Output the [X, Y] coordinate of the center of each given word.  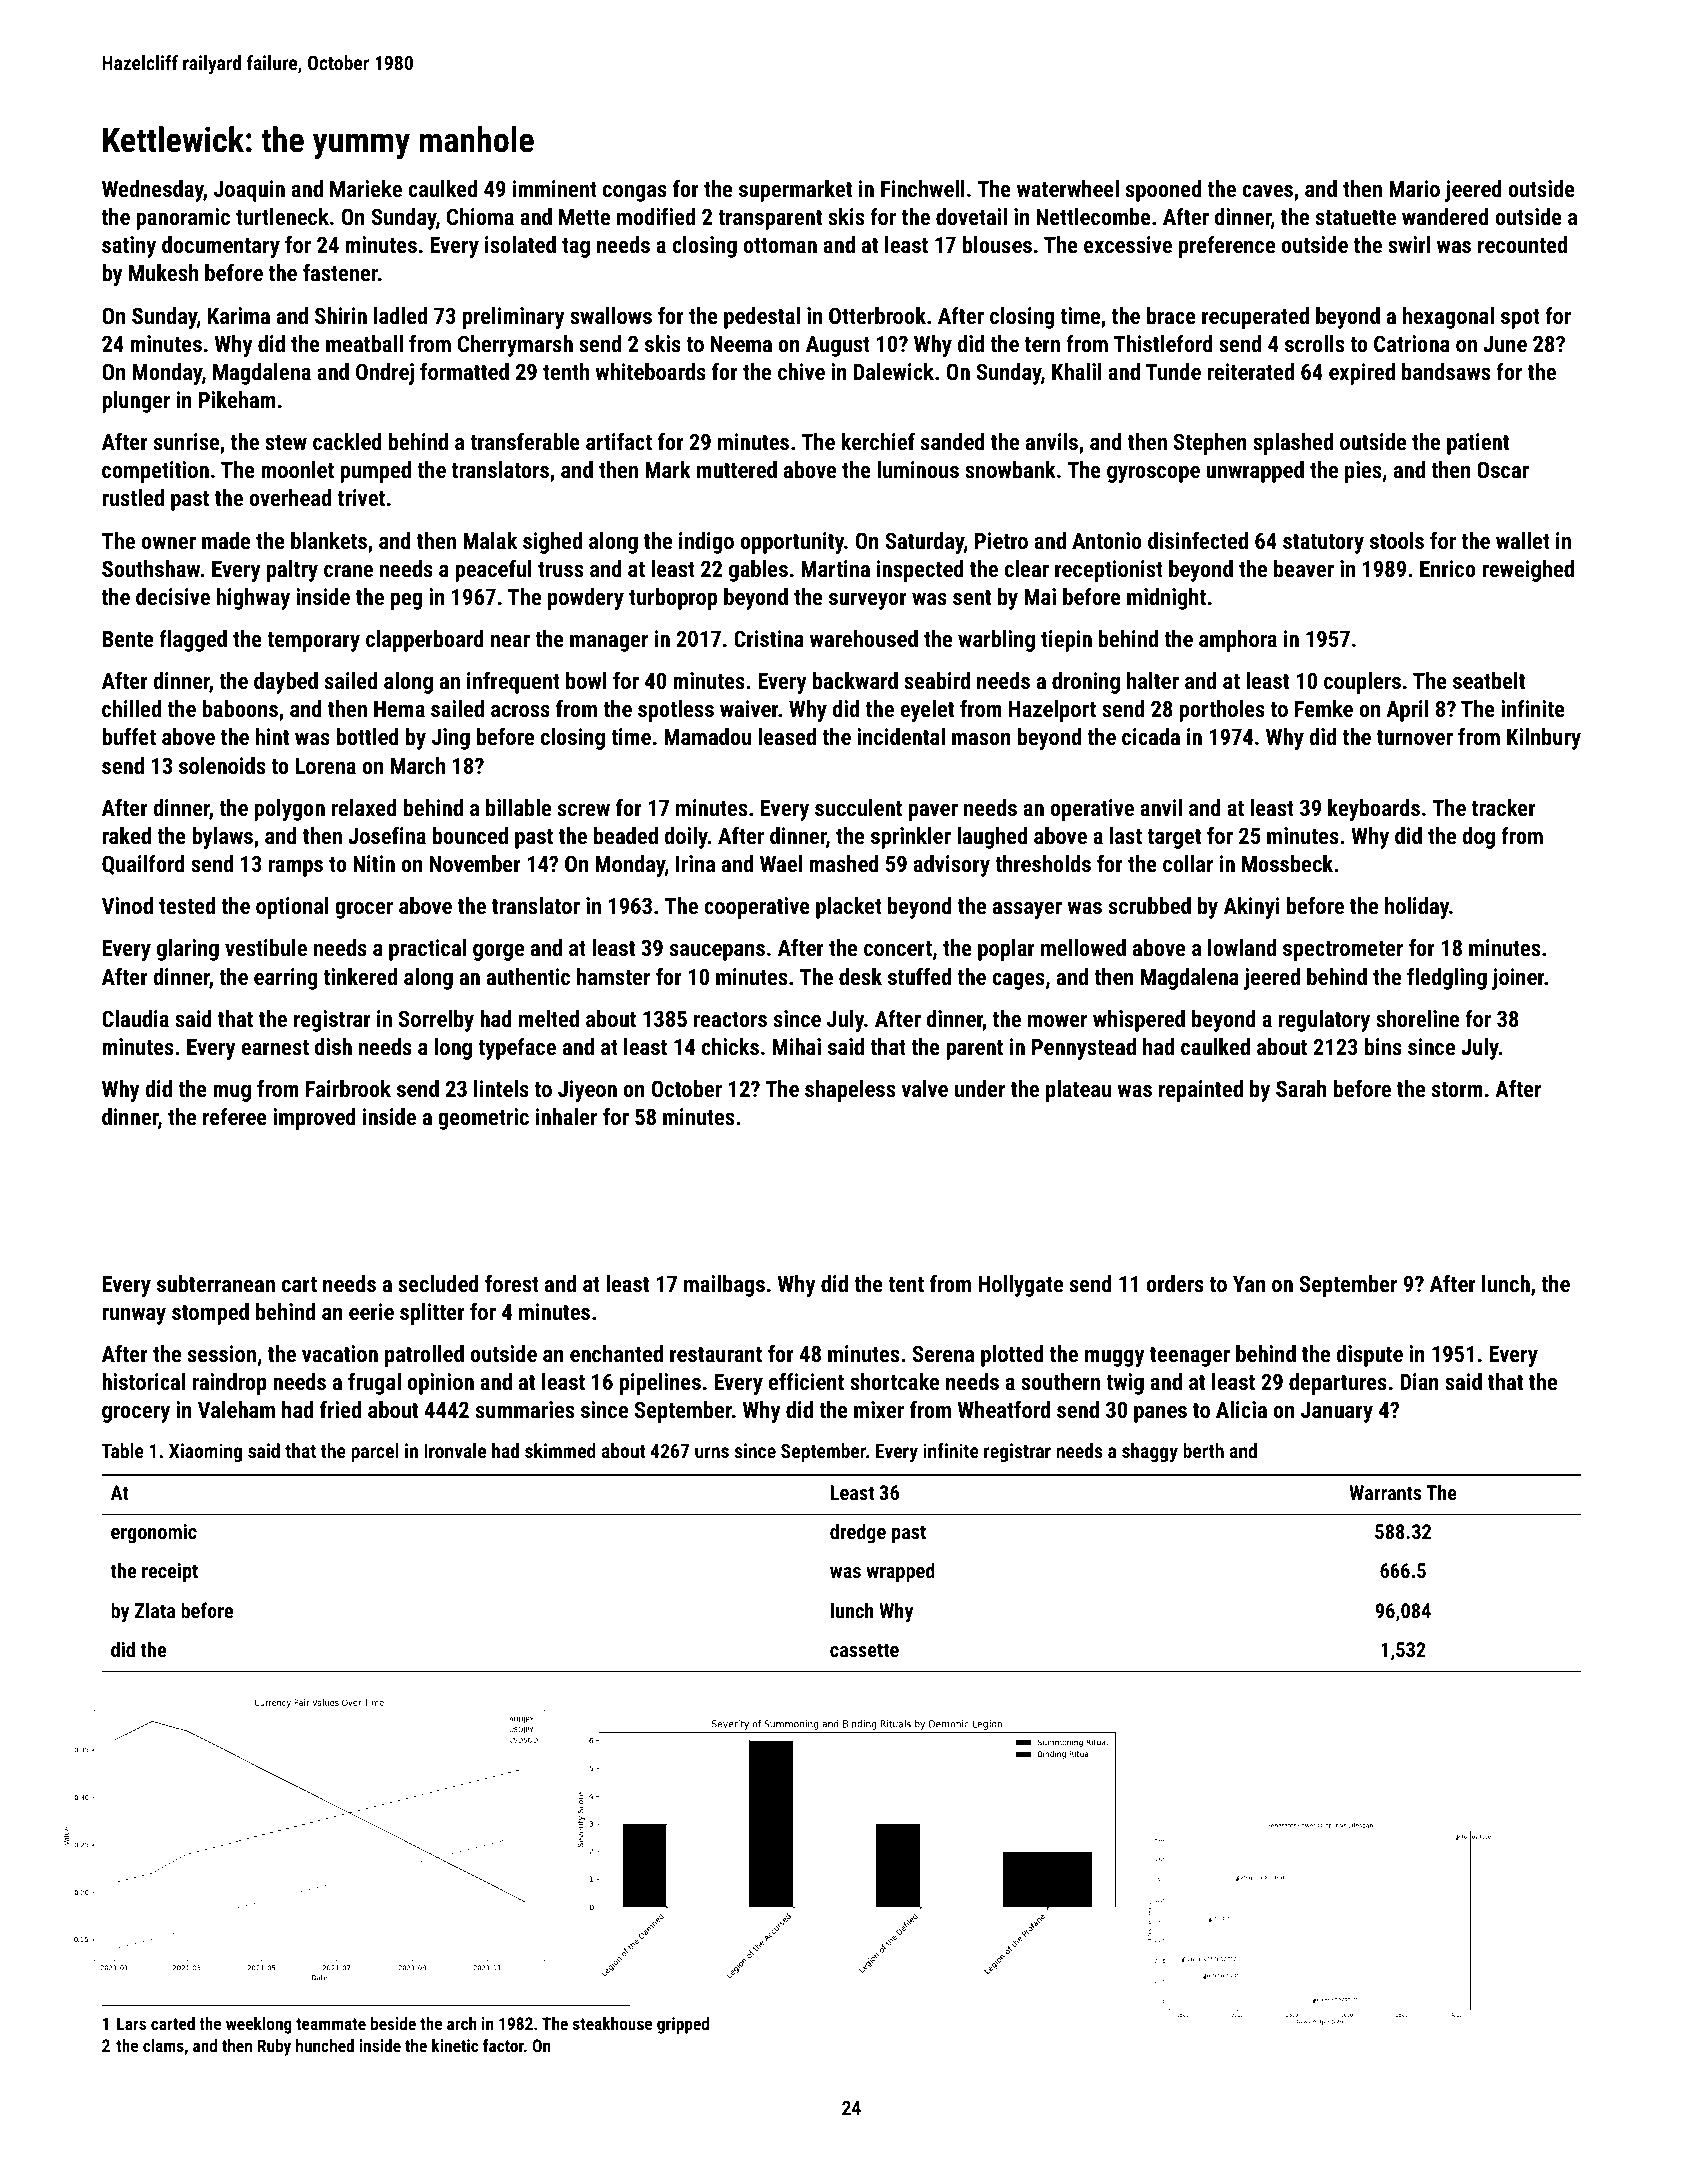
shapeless [850, 1091]
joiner [1518, 979]
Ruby [274, 2047]
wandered [1445, 216]
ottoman [780, 245]
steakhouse [612, 2023]
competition [155, 472]
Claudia [135, 1018]
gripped [683, 2025]
